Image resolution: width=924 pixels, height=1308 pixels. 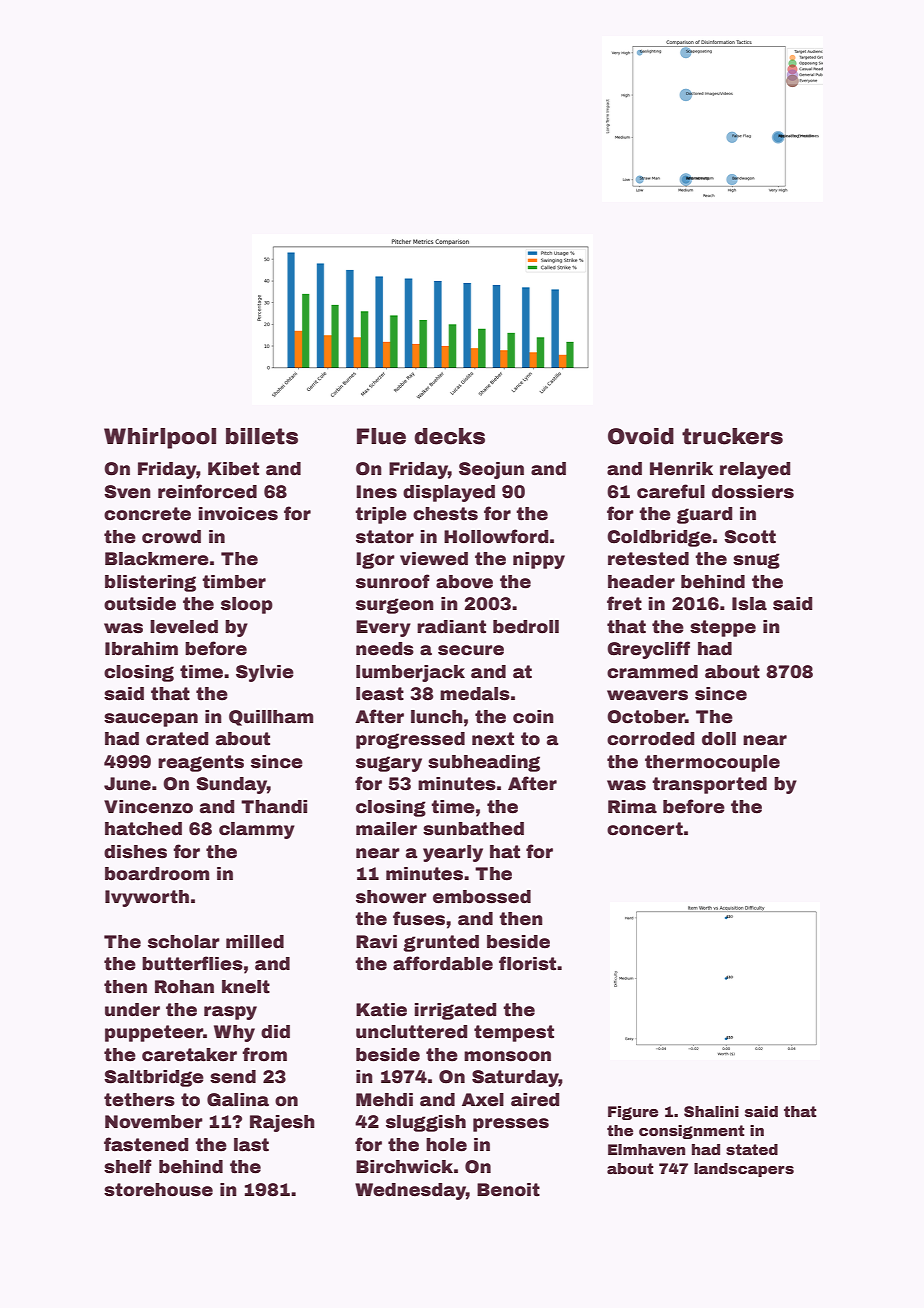 I want to click on Benoit, so click(x=508, y=1190).
